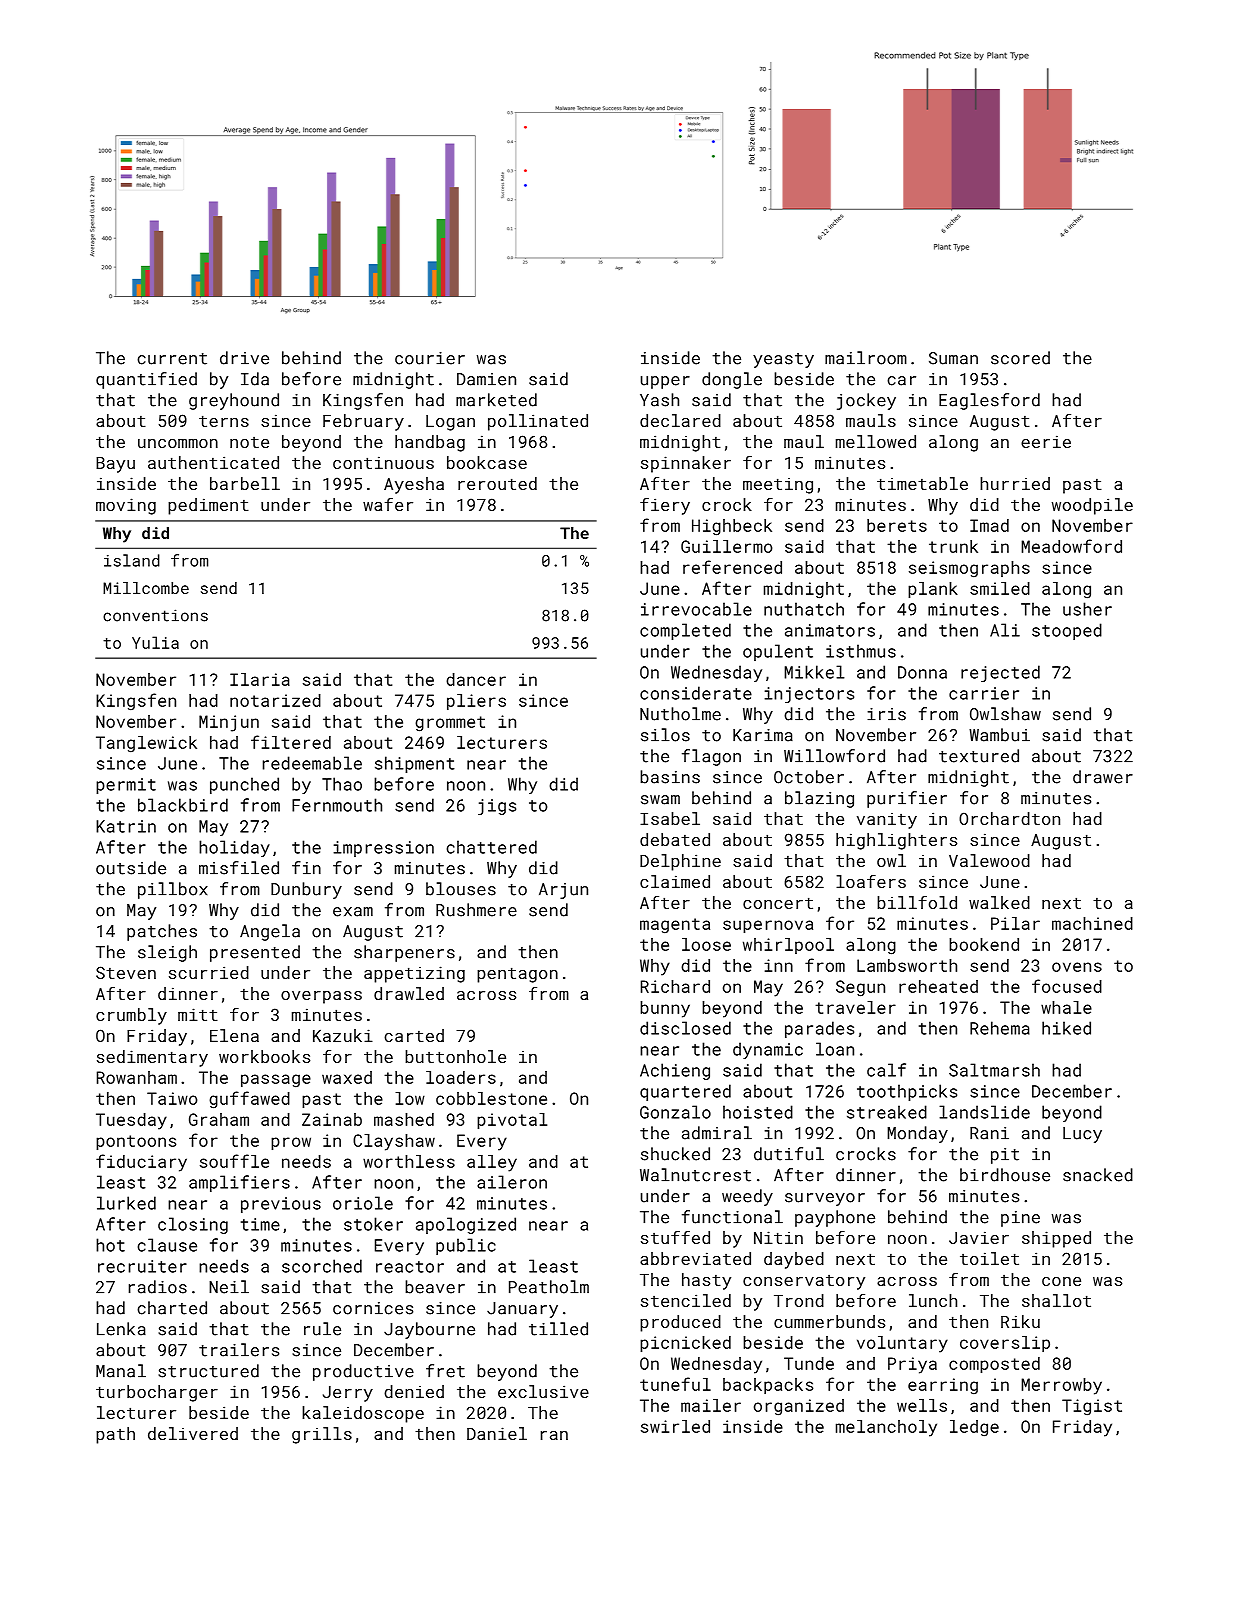 This image has height=1600, width=1236. What do you see at coordinates (517, 975) in the image?
I see `pentagon` at bounding box center [517, 975].
